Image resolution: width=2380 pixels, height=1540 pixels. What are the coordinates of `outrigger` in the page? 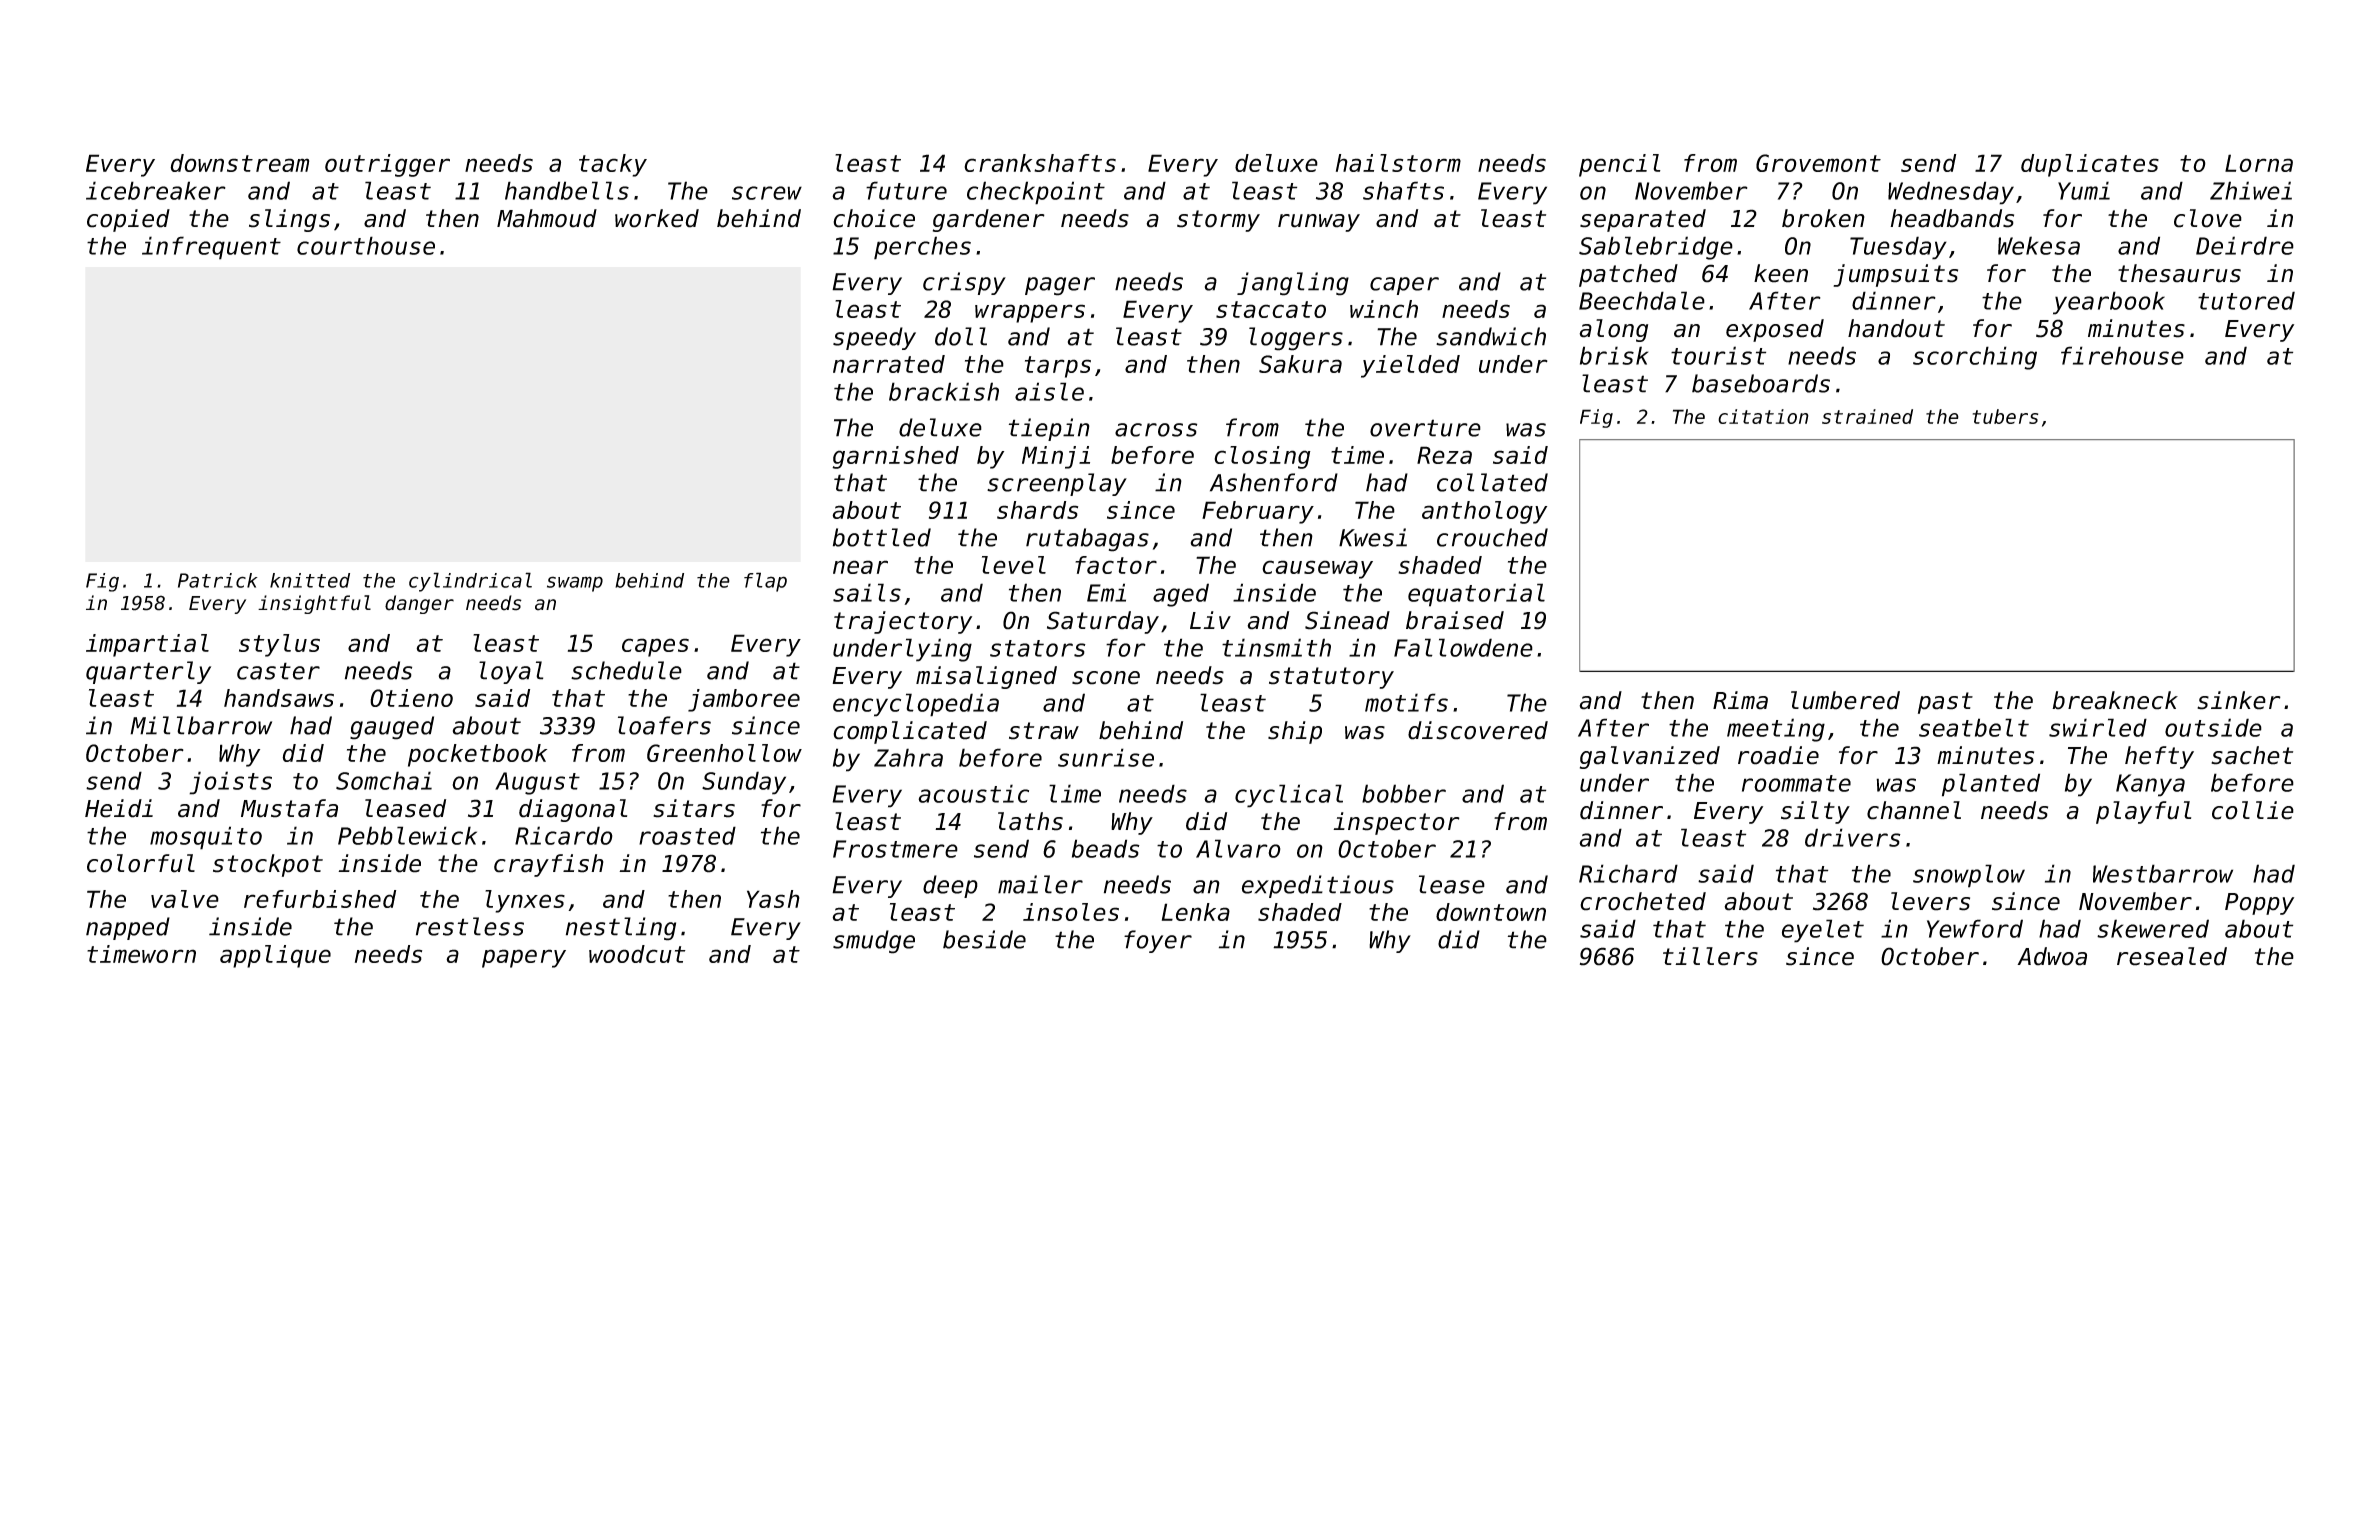 It's located at (387, 165).
